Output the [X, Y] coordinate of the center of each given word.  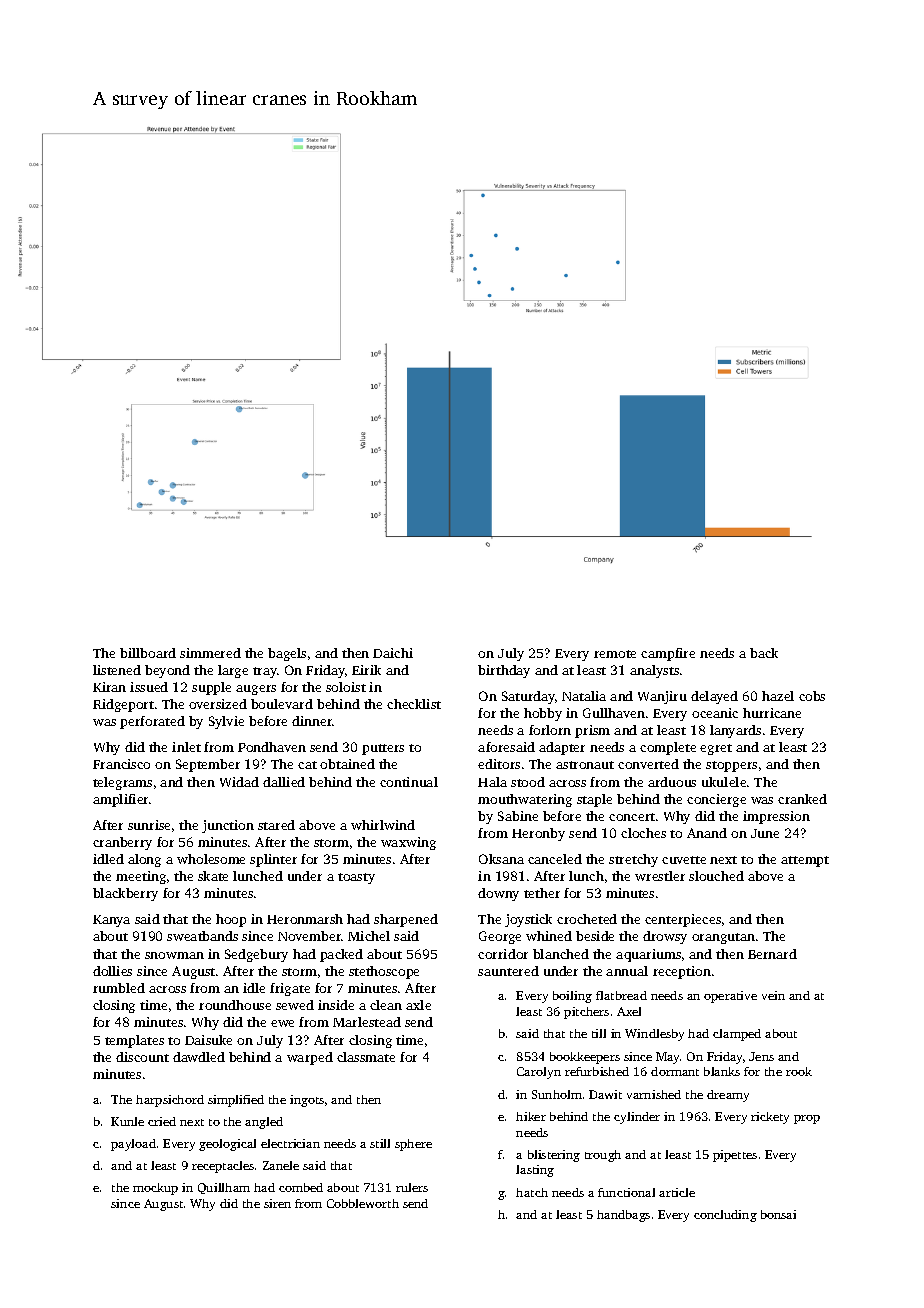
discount [142, 1057]
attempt [805, 861]
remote [615, 654]
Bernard [772, 954]
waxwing [408, 843]
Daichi [393, 653]
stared [276, 825]
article [677, 1192]
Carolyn [539, 1073]
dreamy [728, 1096]
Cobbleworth [363, 1203]
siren [277, 1203]
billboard [148, 653]
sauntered [508, 971]
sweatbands [202, 936]
